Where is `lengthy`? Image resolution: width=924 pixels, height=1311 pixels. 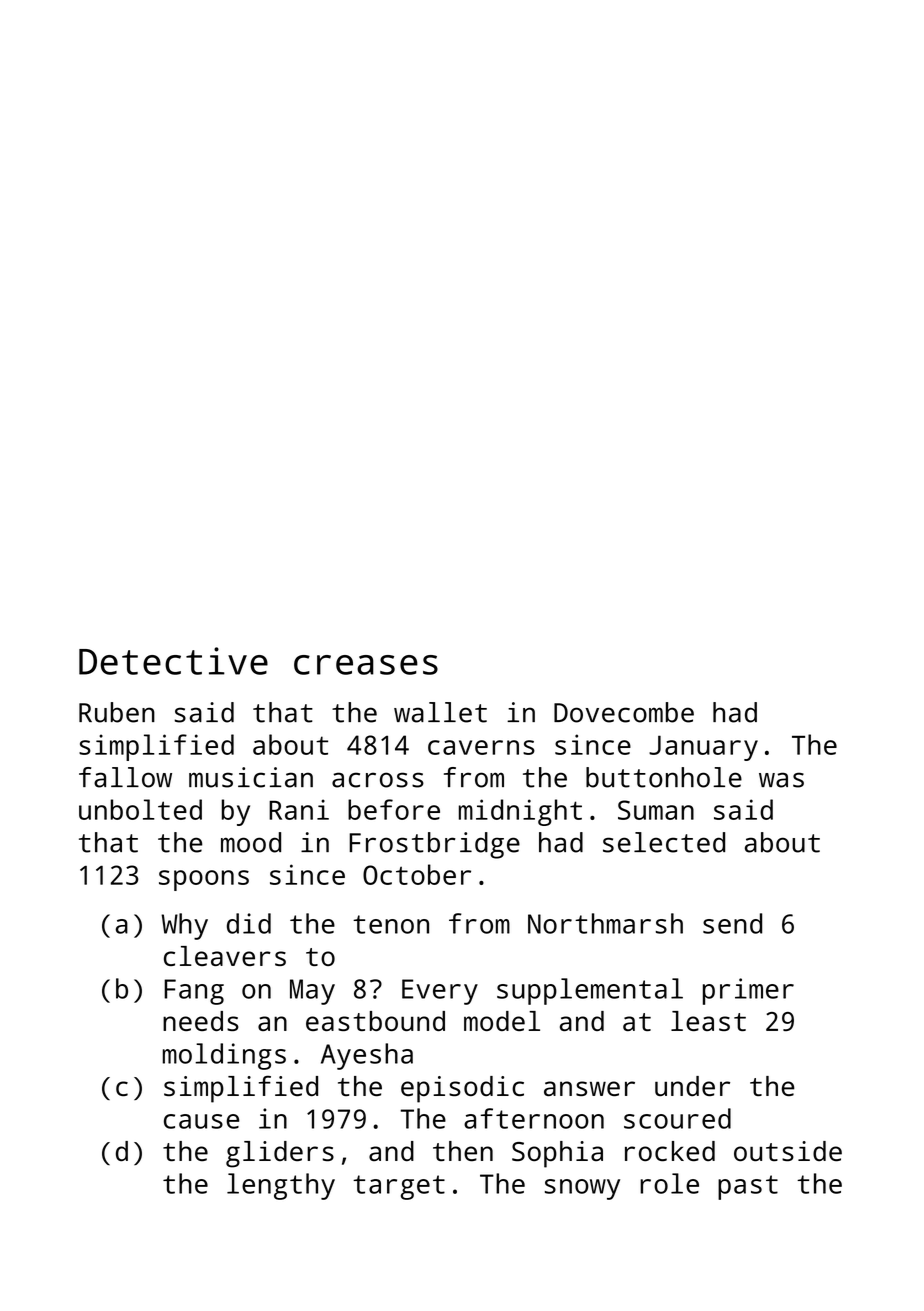
lengthy is located at coordinates (281, 1186).
